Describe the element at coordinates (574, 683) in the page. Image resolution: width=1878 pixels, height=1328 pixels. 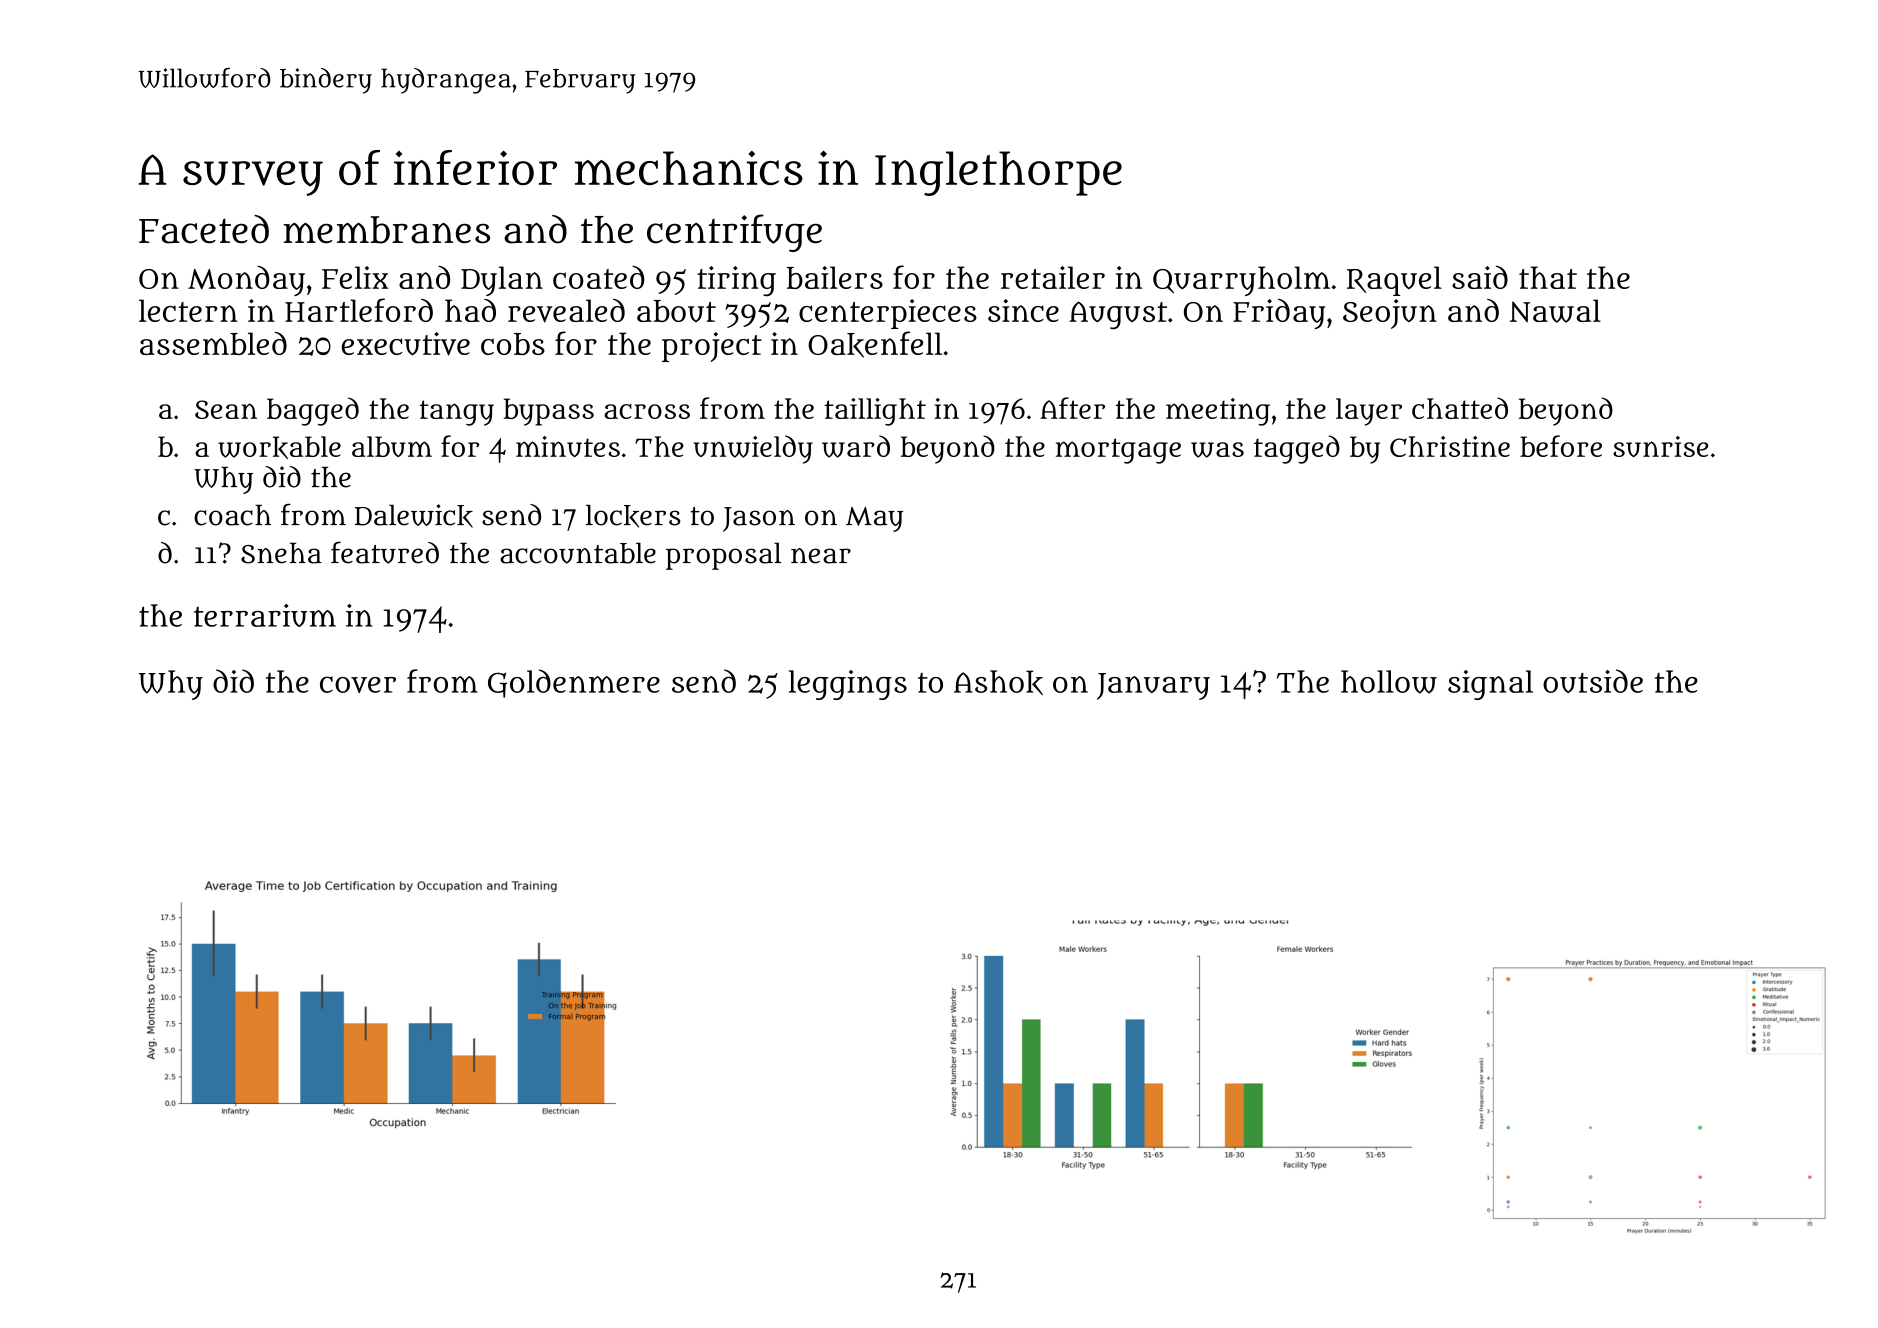
I see `Goldenmere` at that location.
